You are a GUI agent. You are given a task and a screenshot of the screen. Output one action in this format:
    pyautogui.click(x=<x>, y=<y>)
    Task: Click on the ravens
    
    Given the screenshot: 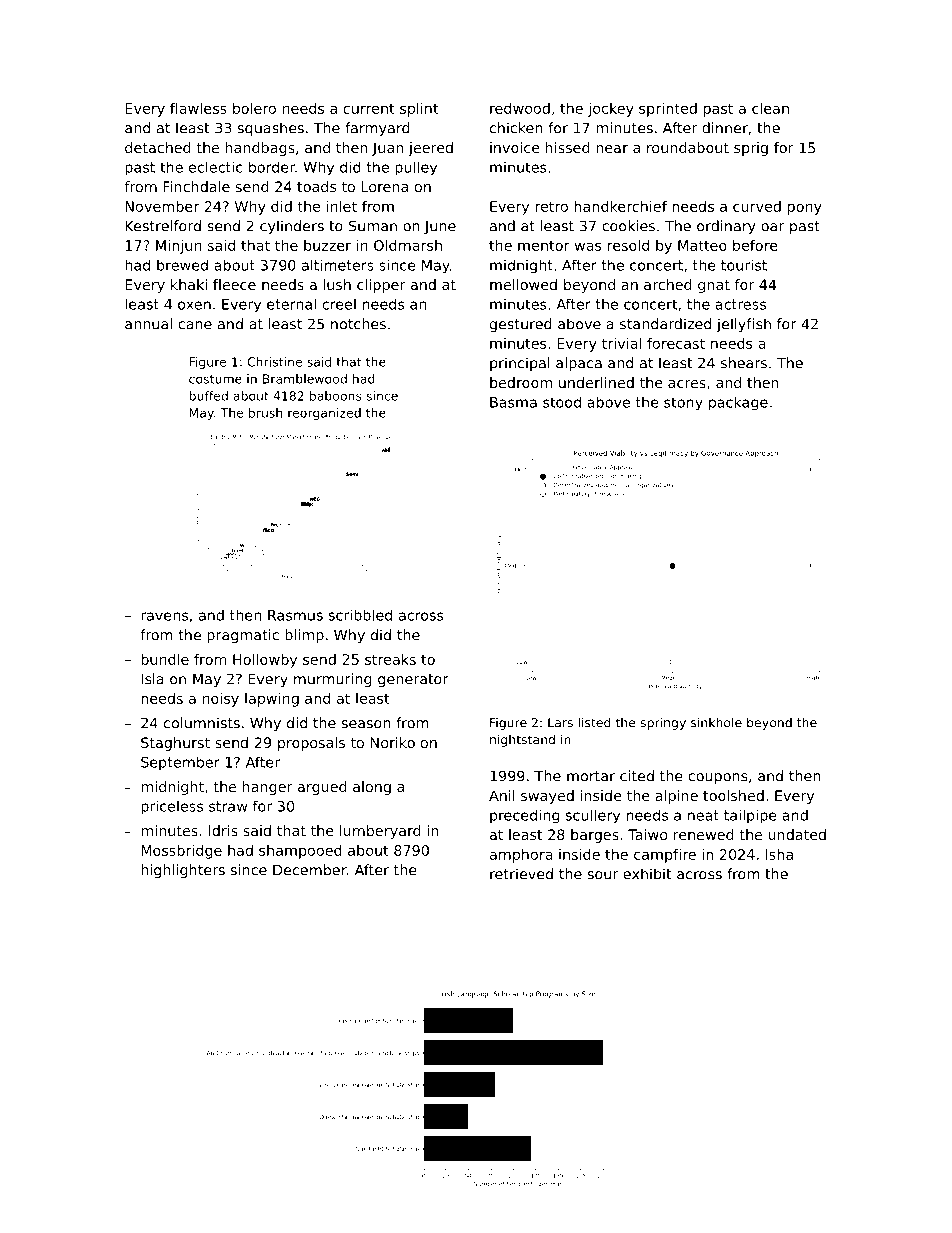 What is the action you would take?
    pyautogui.click(x=164, y=616)
